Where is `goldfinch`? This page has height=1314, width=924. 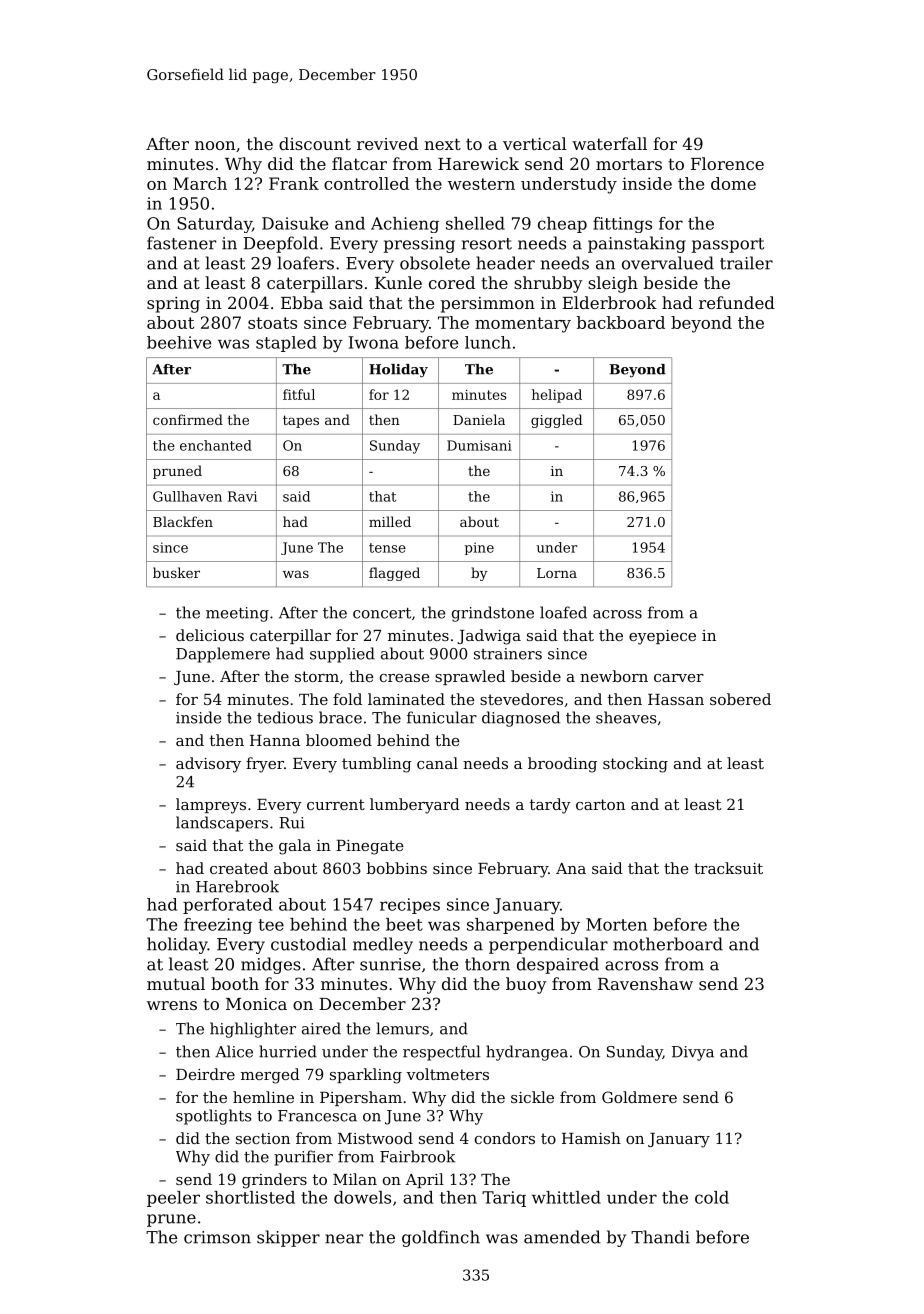
goldfinch is located at coordinates (441, 1238).
